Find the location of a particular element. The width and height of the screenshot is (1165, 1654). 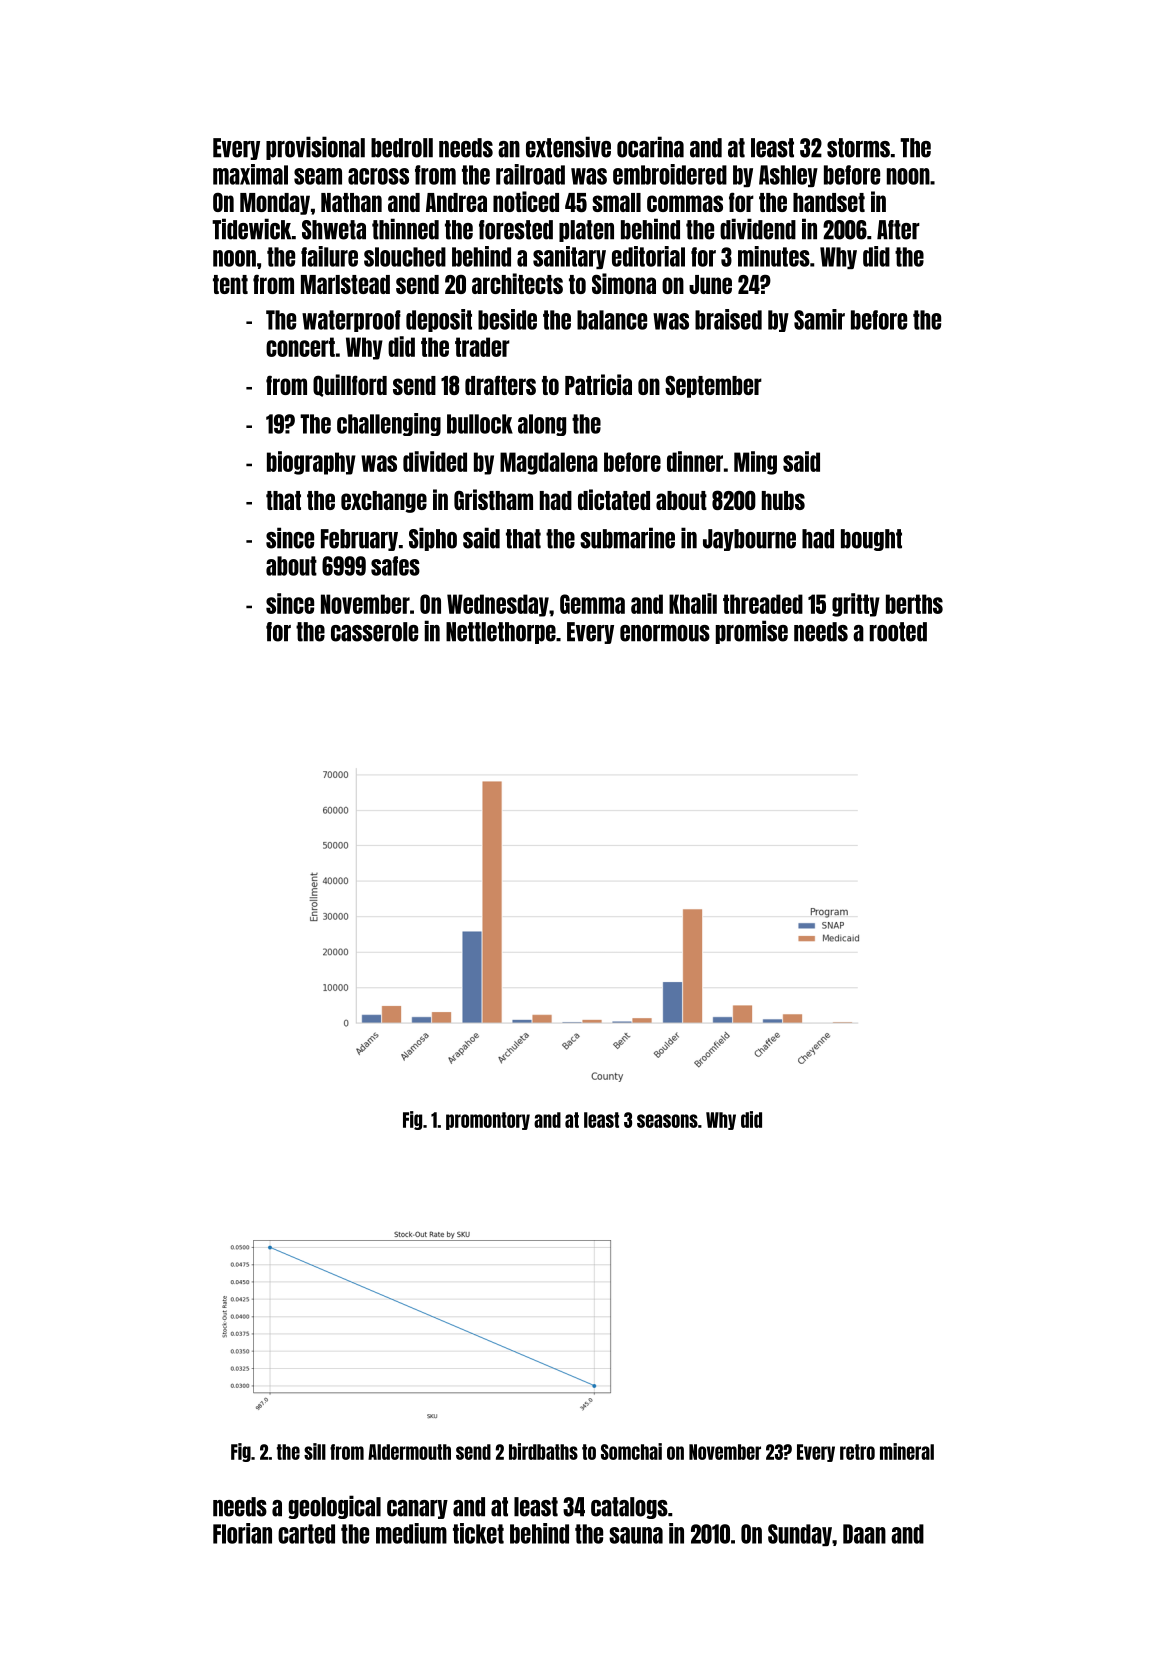

seasons is located at coordinates (667, 1121).
